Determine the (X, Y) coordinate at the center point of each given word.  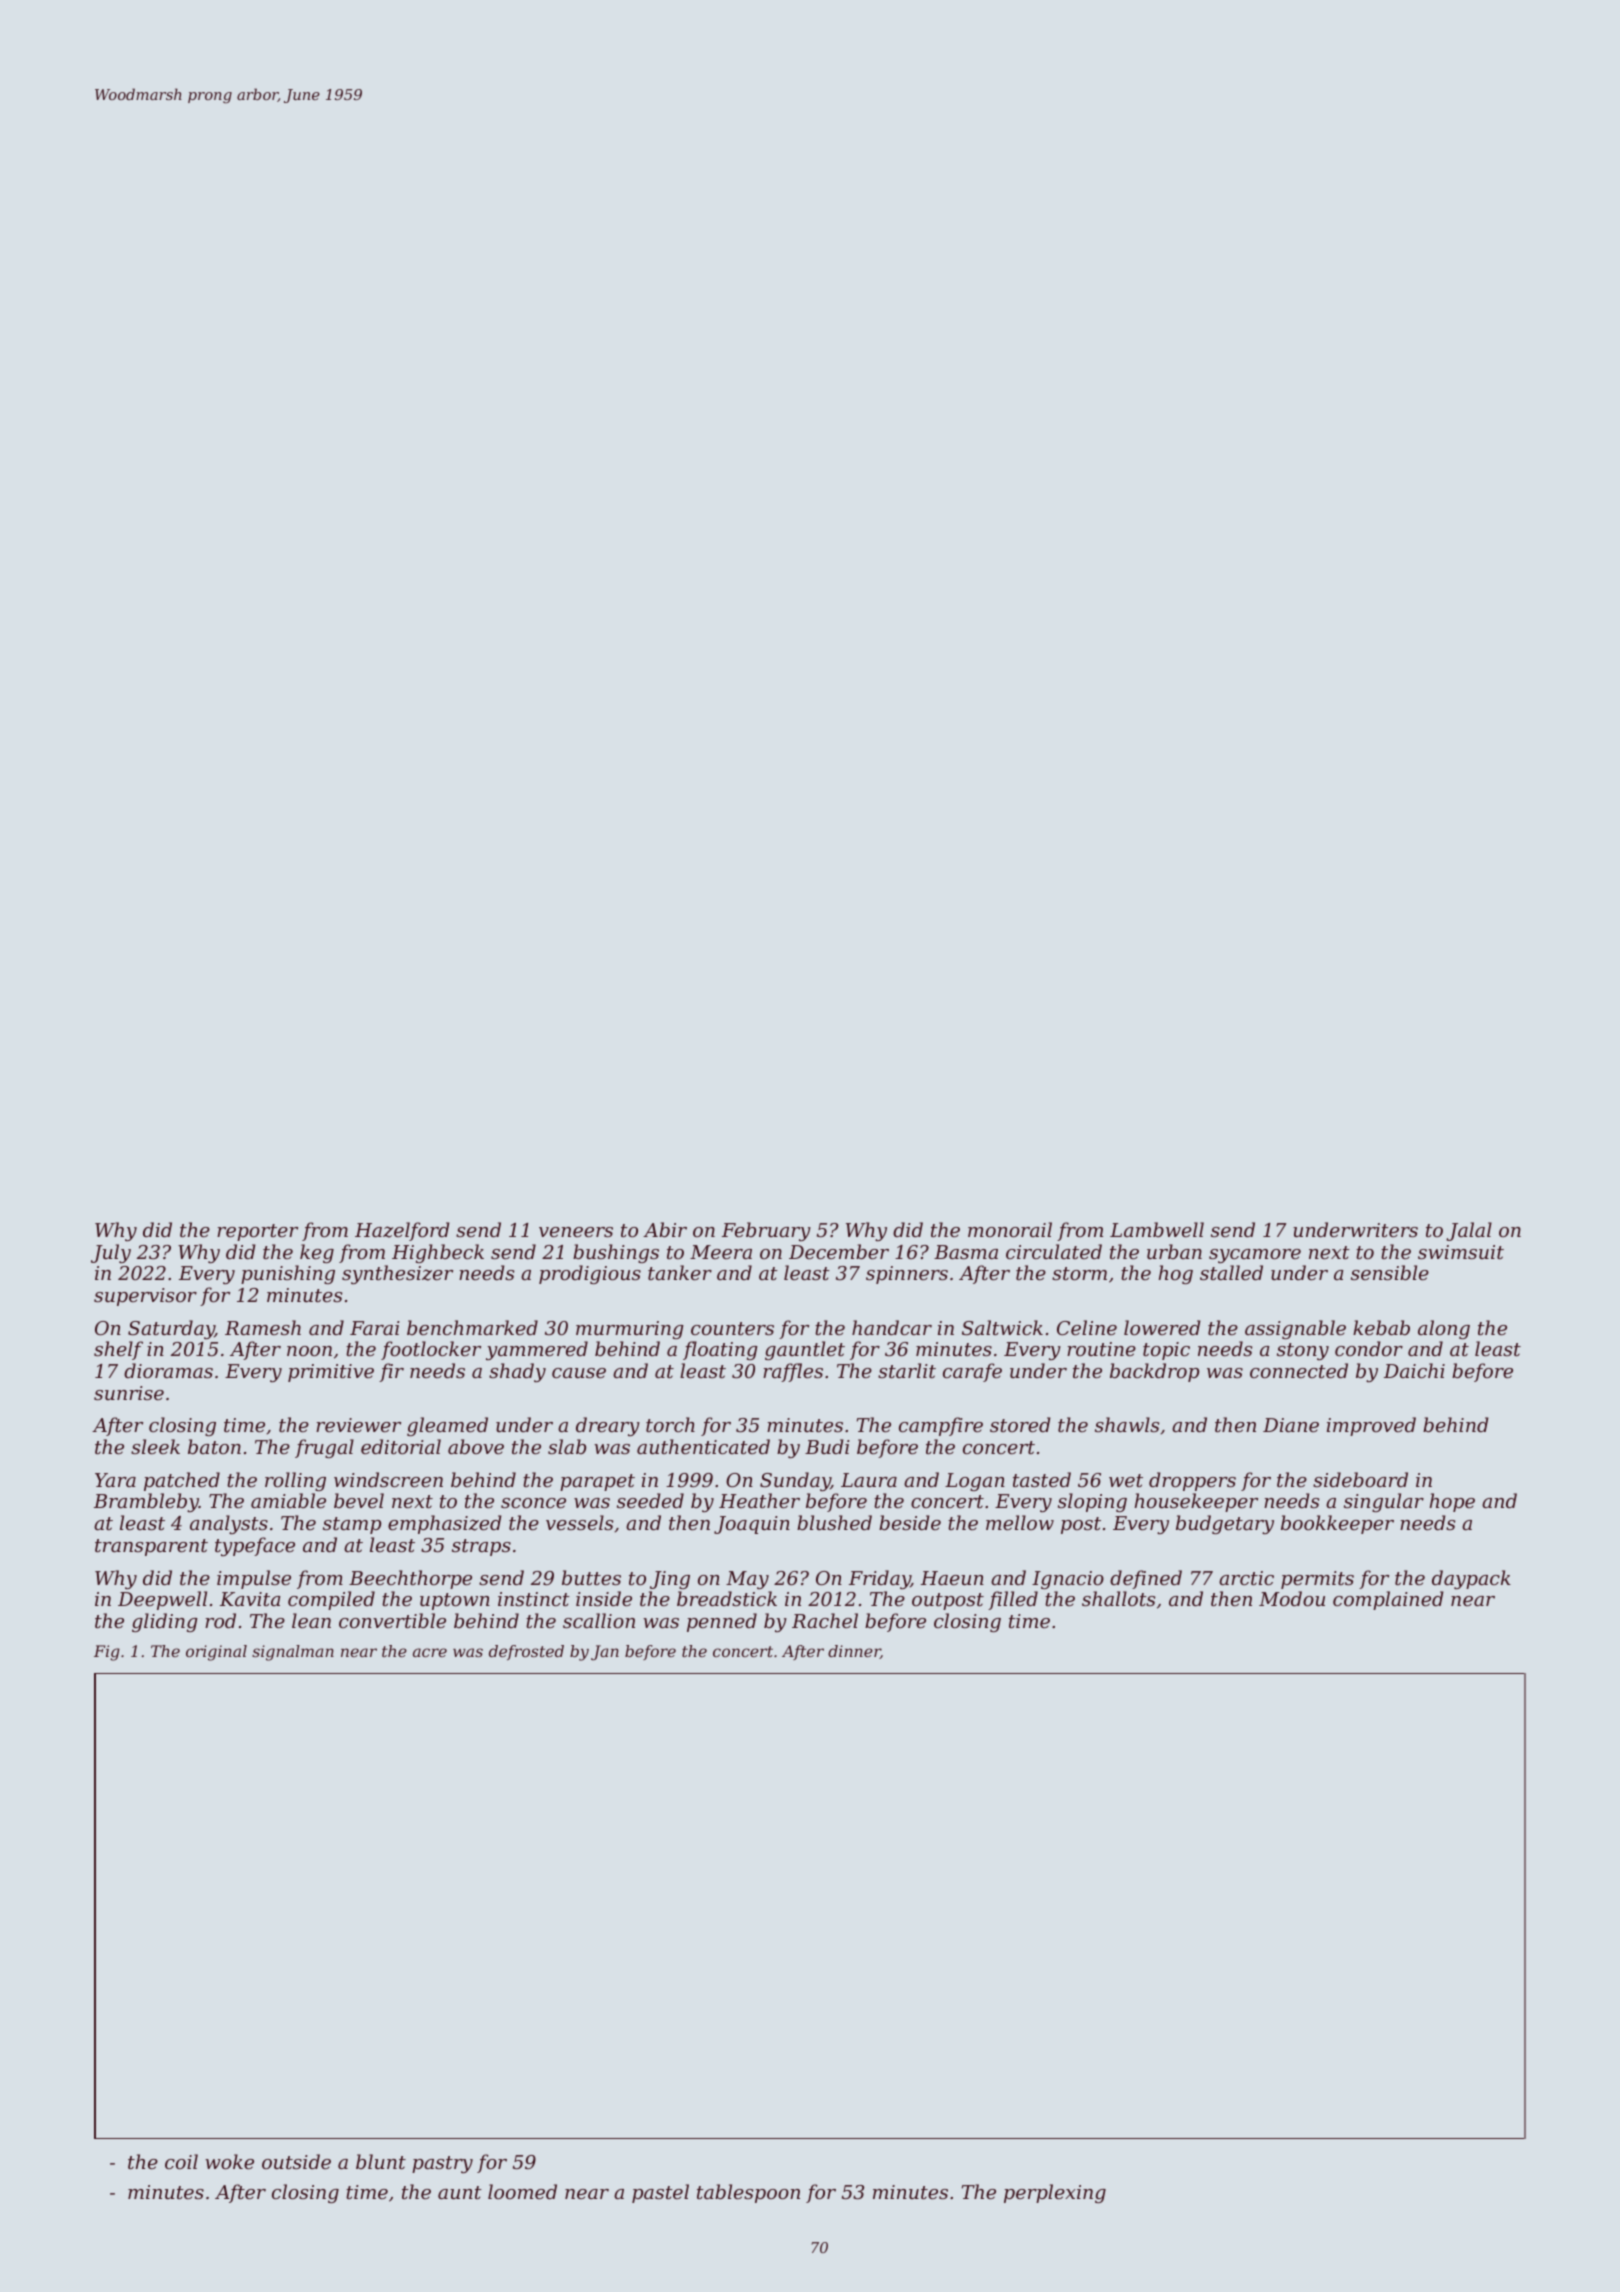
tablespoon (748, 2193)
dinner (854, 1652)
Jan (605, 1653)
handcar (892, 1327)
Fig (107, 1653)
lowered (1162, 1327)
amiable (288, 1500)
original (216, 1653)
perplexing (1055, 2193)
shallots (1118, 1598)
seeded (650, 1500)
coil (181, 2161)
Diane (1291, 1425)
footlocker (431, 1350)
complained (1388, 1600)
